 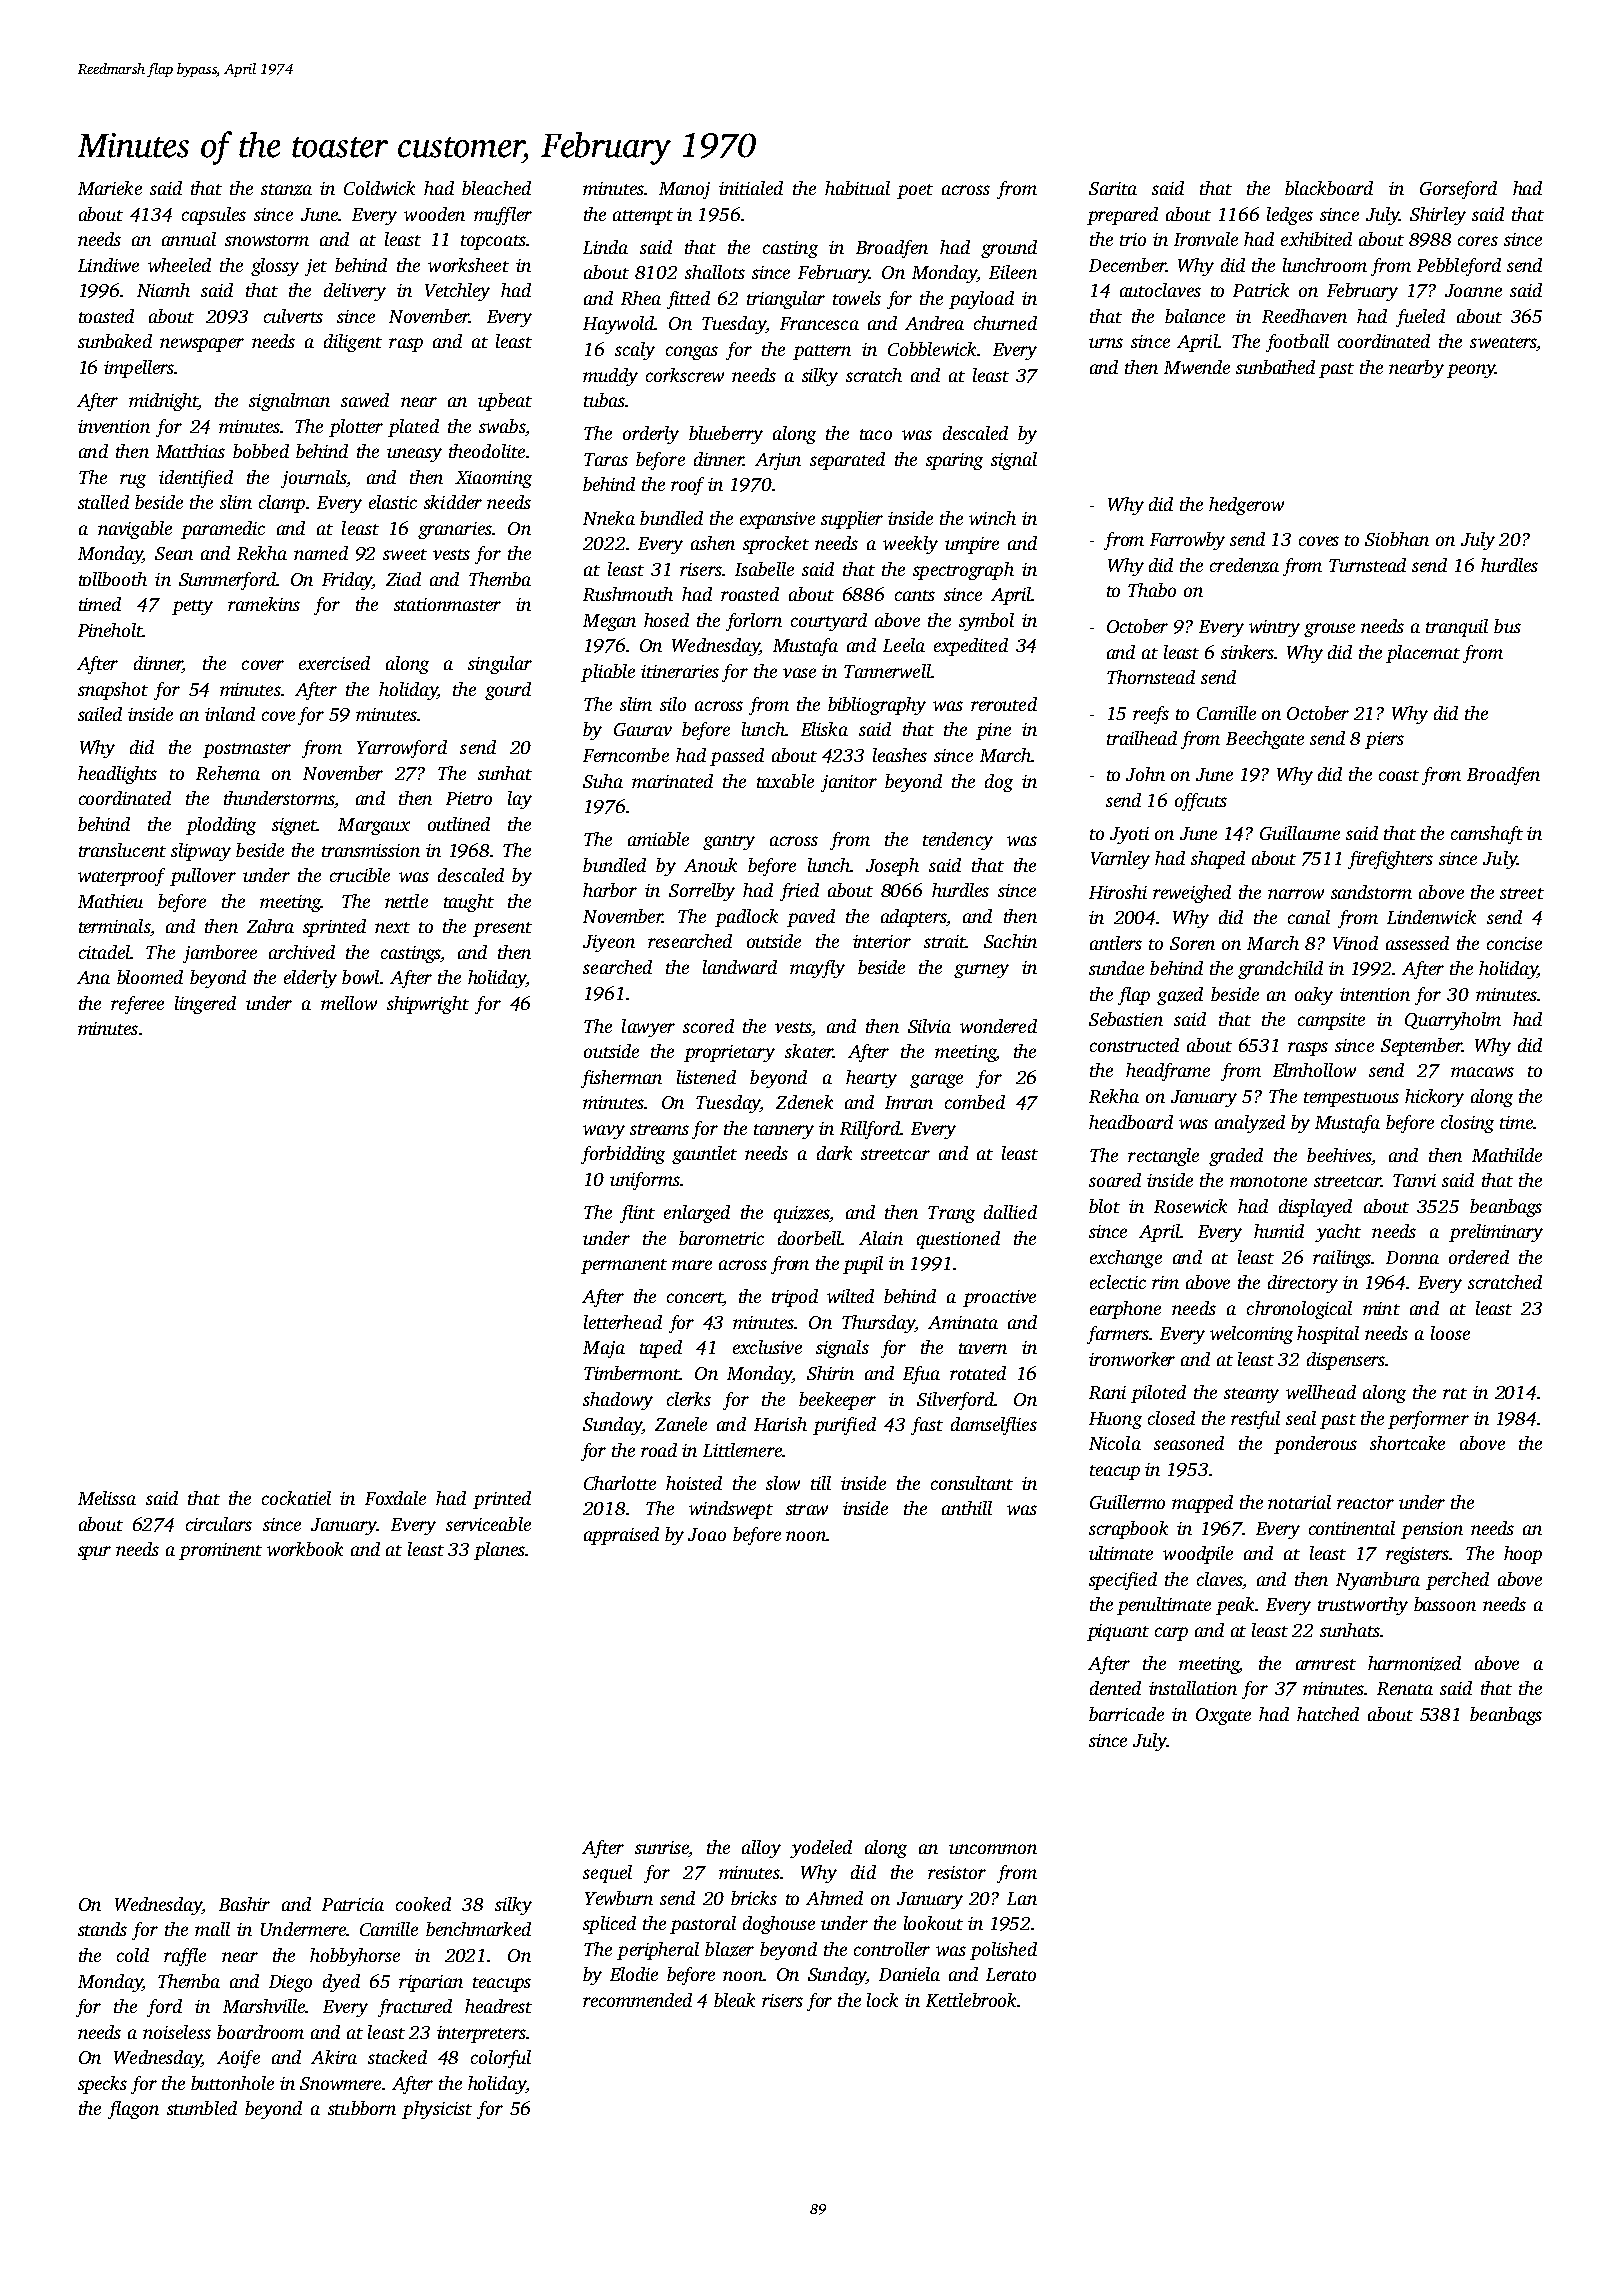 What do you see at coordinates (929, 1026) in the screenshot?
I see `Silvia` at bounding box center [929, 1026].
